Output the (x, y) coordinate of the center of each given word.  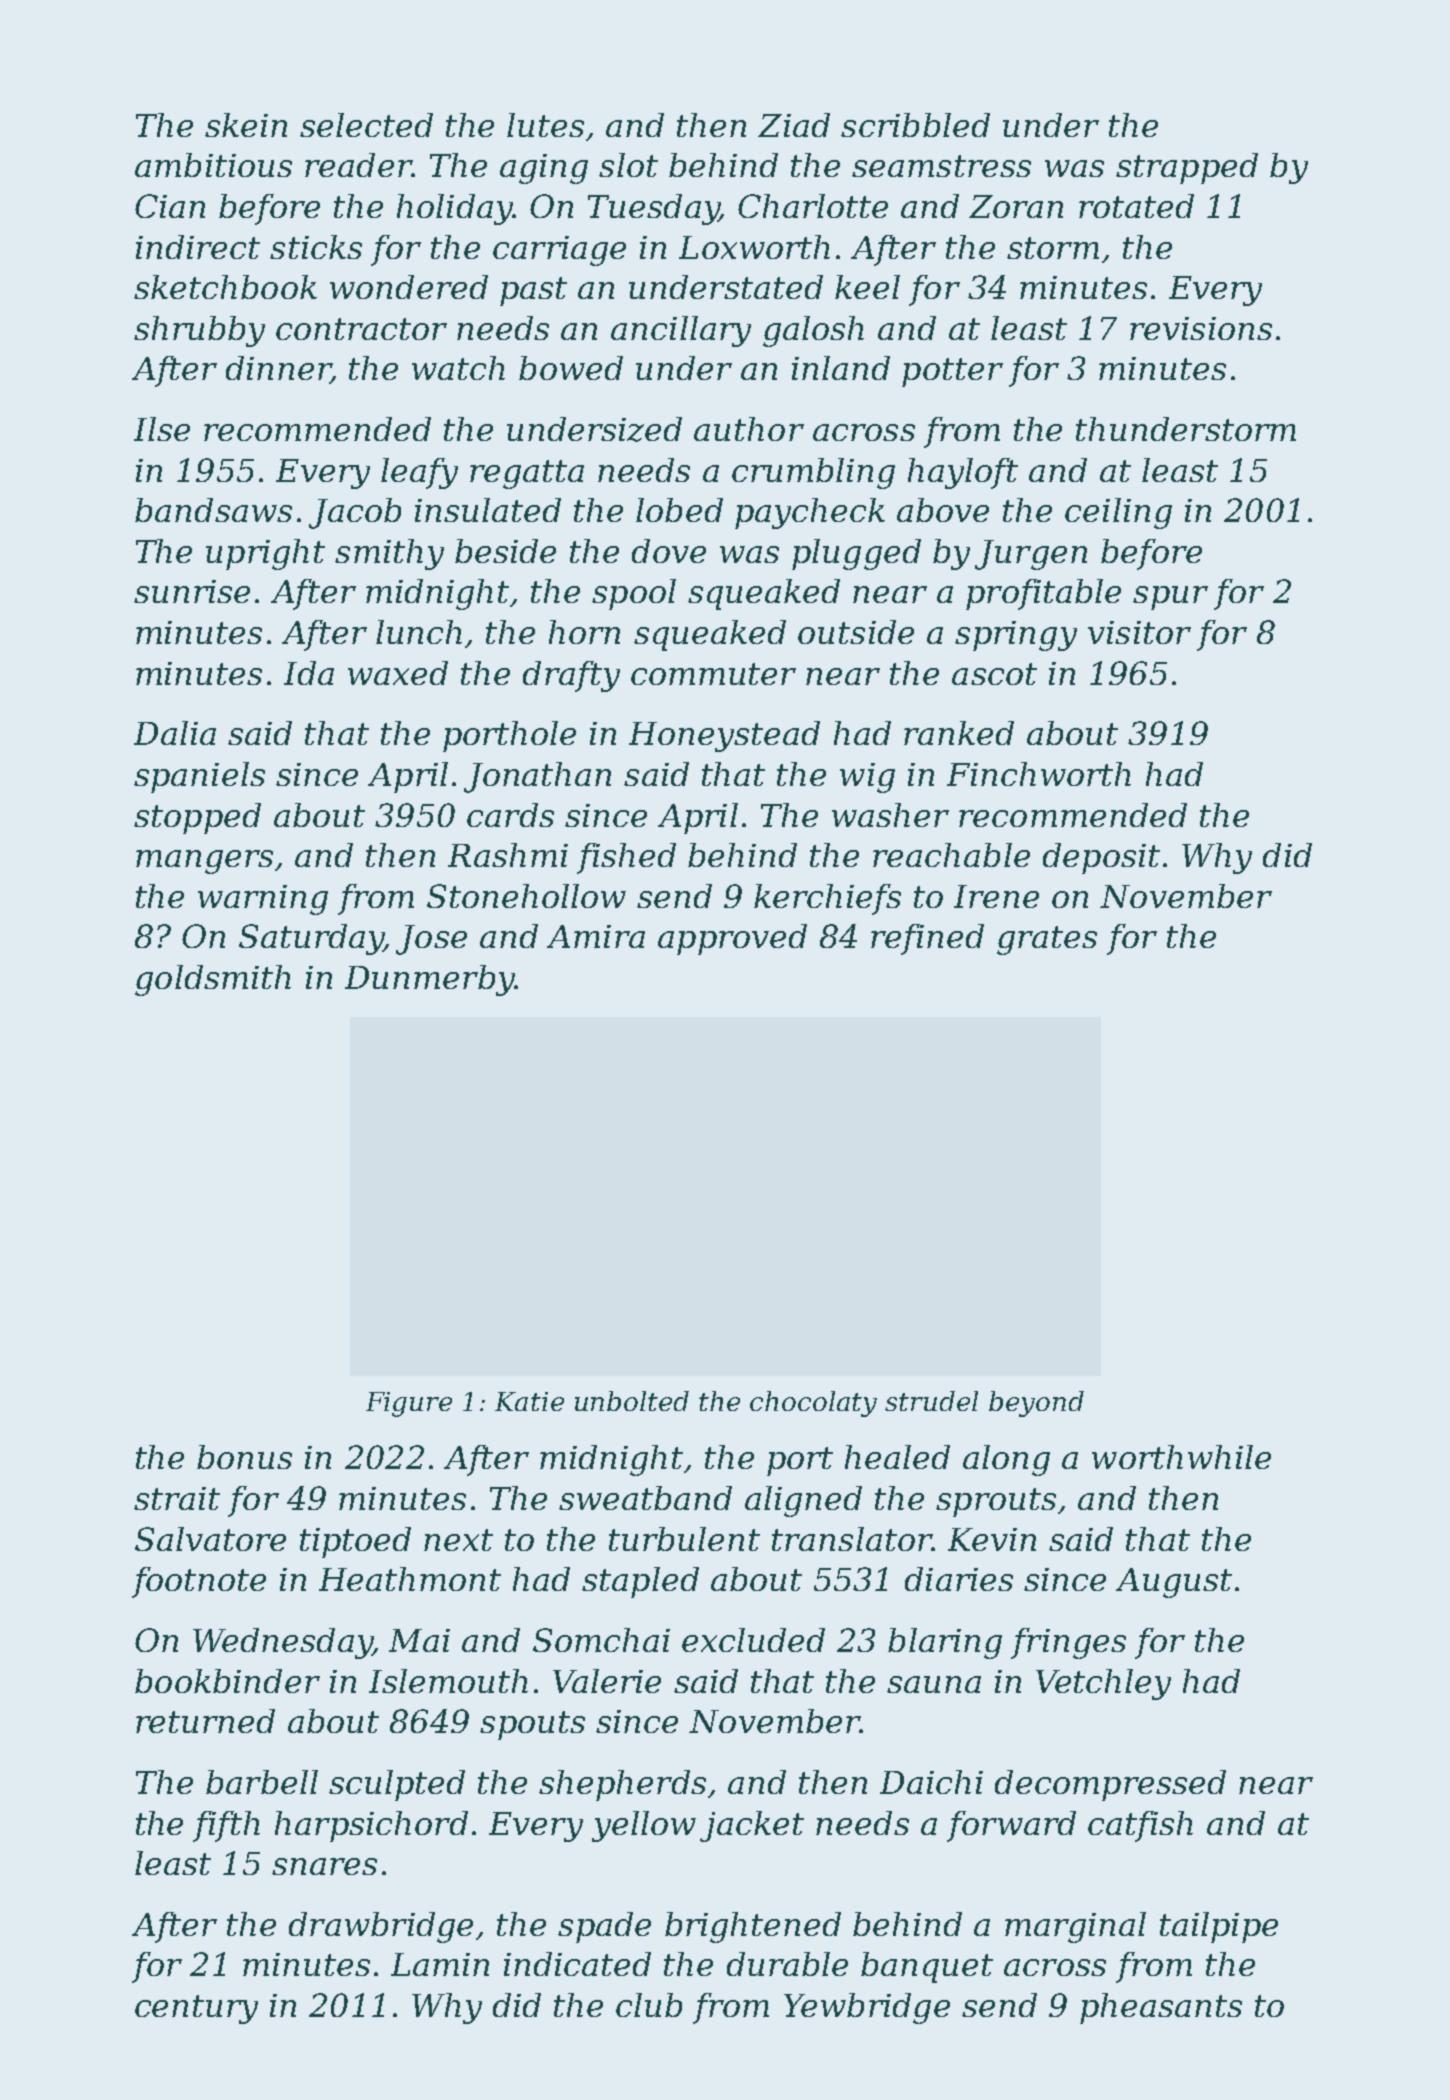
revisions (1201, 328)
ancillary (681, 331)
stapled (640, 1582)
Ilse (162, 429)
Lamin (440, 1964)
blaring (945, 1643)
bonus (244, 1457)
